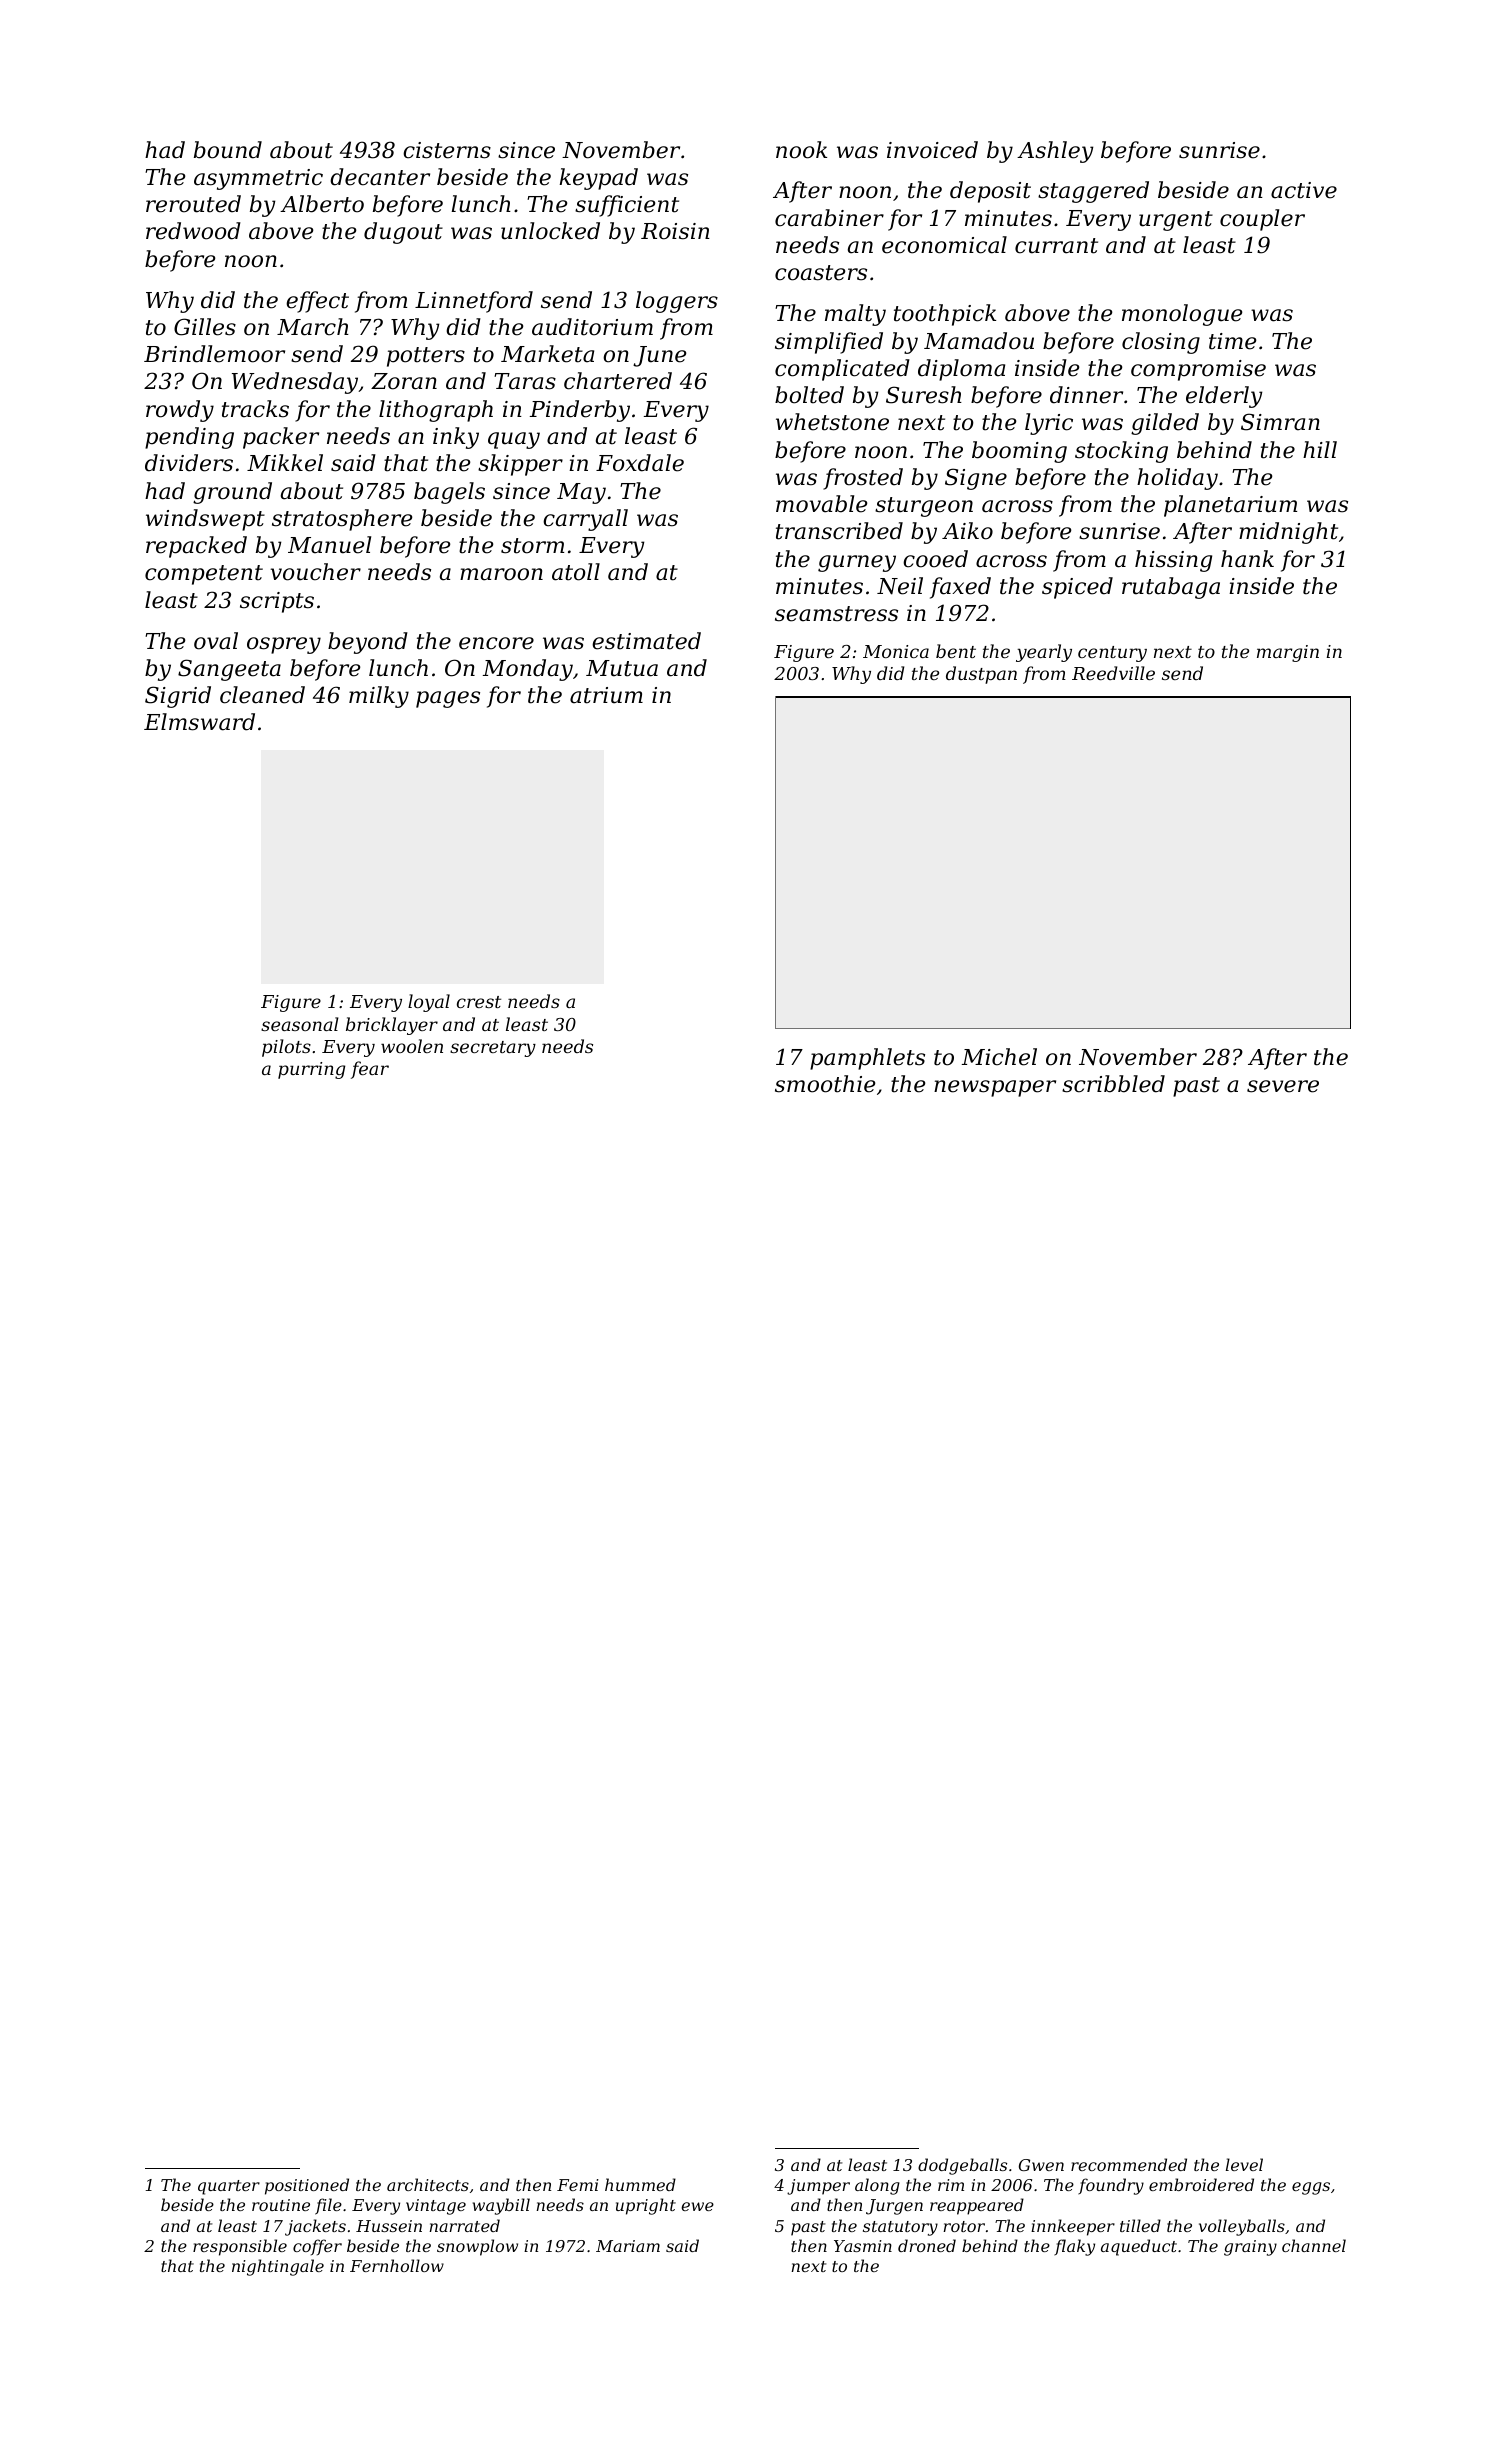 The width and height of the screenshot is (1496, 2464). Describe the element at coordinates (962, 2166) in the screenshot. I see `dodgeballs` at that location.
